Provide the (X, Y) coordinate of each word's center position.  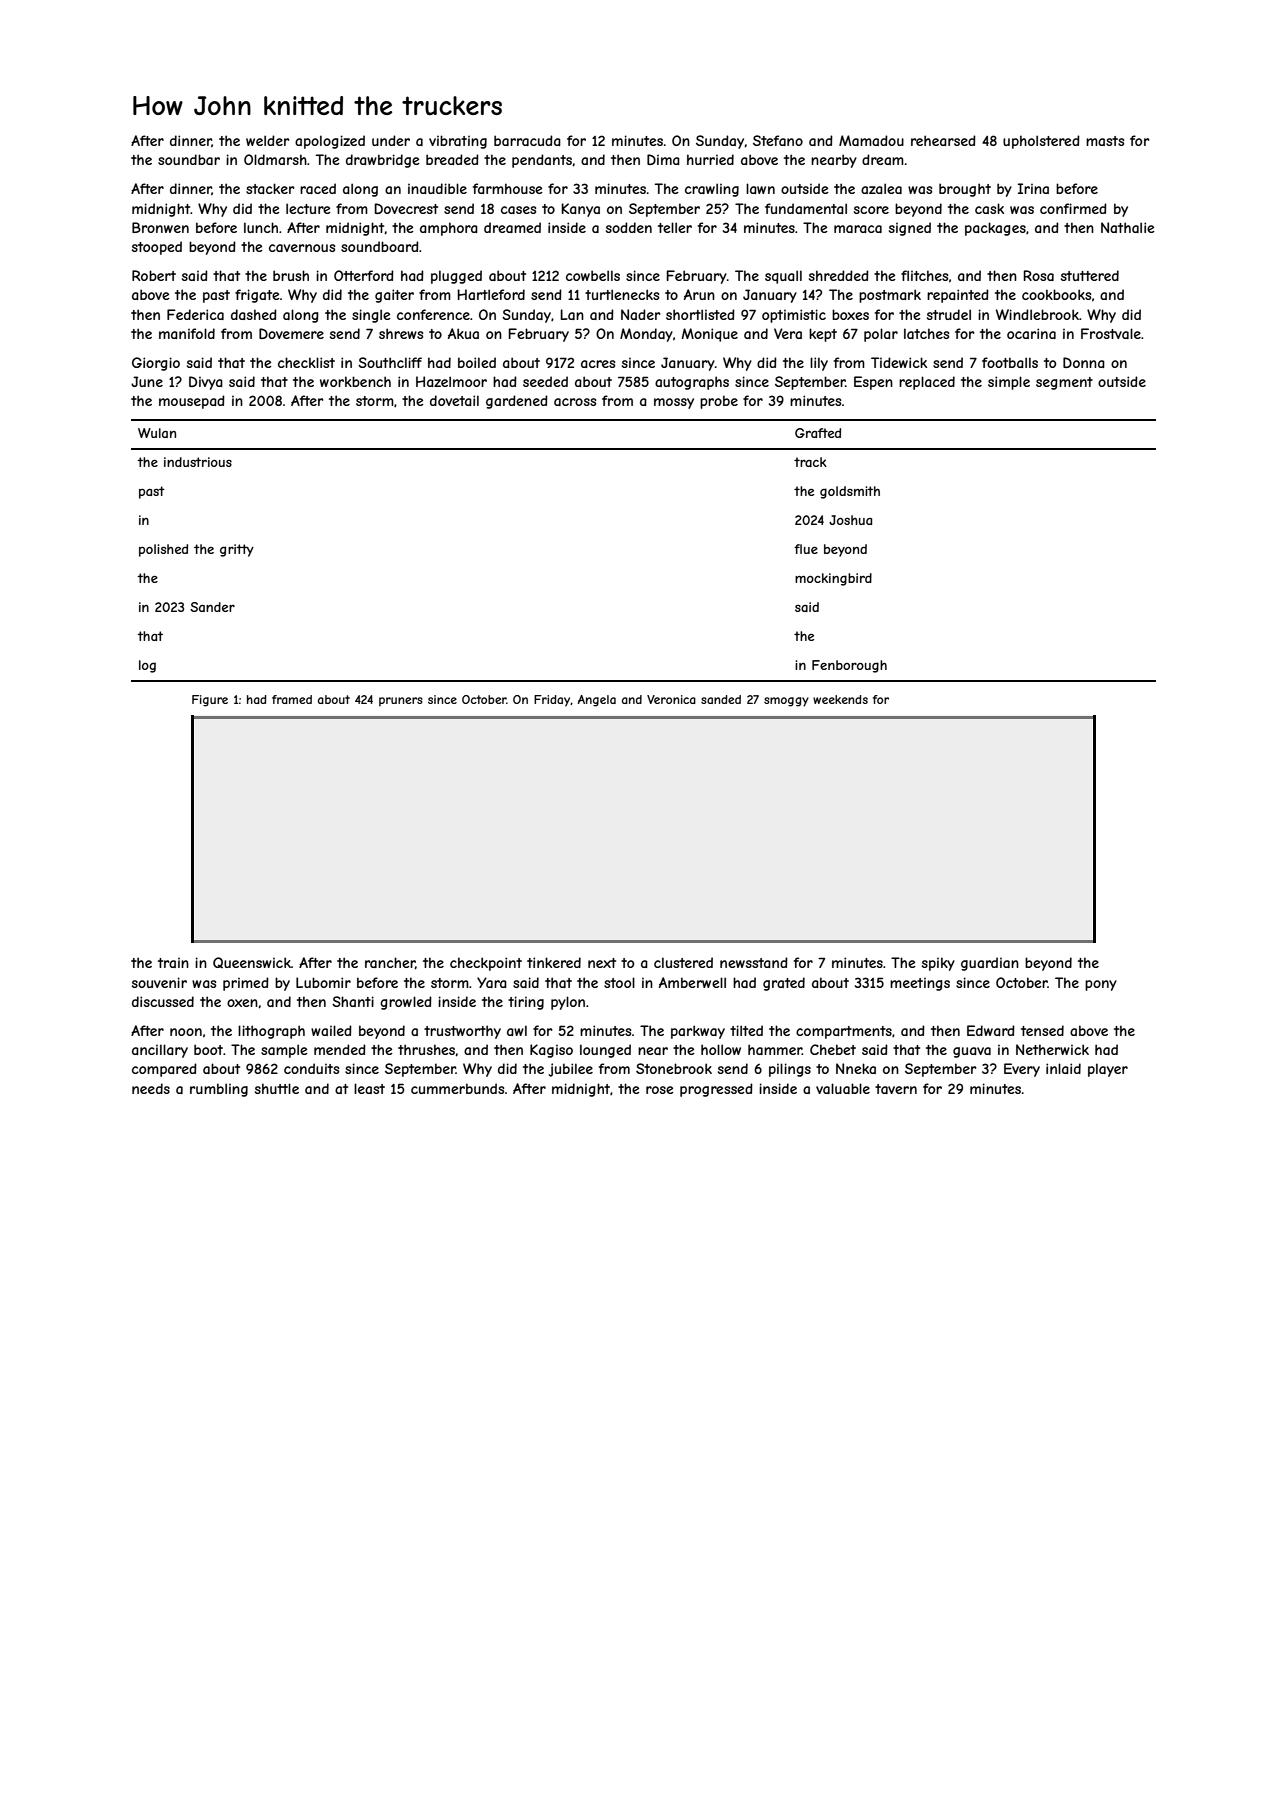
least (369, 1088)
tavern (896, 1089)
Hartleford (491, 294)
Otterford (364, 275)
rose (660, 1090)
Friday (552, 701)
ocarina (1031, 333)
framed (292, 699)
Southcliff (390, 362)
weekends (840, 699)
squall (783, 277)
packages (995, 229)
